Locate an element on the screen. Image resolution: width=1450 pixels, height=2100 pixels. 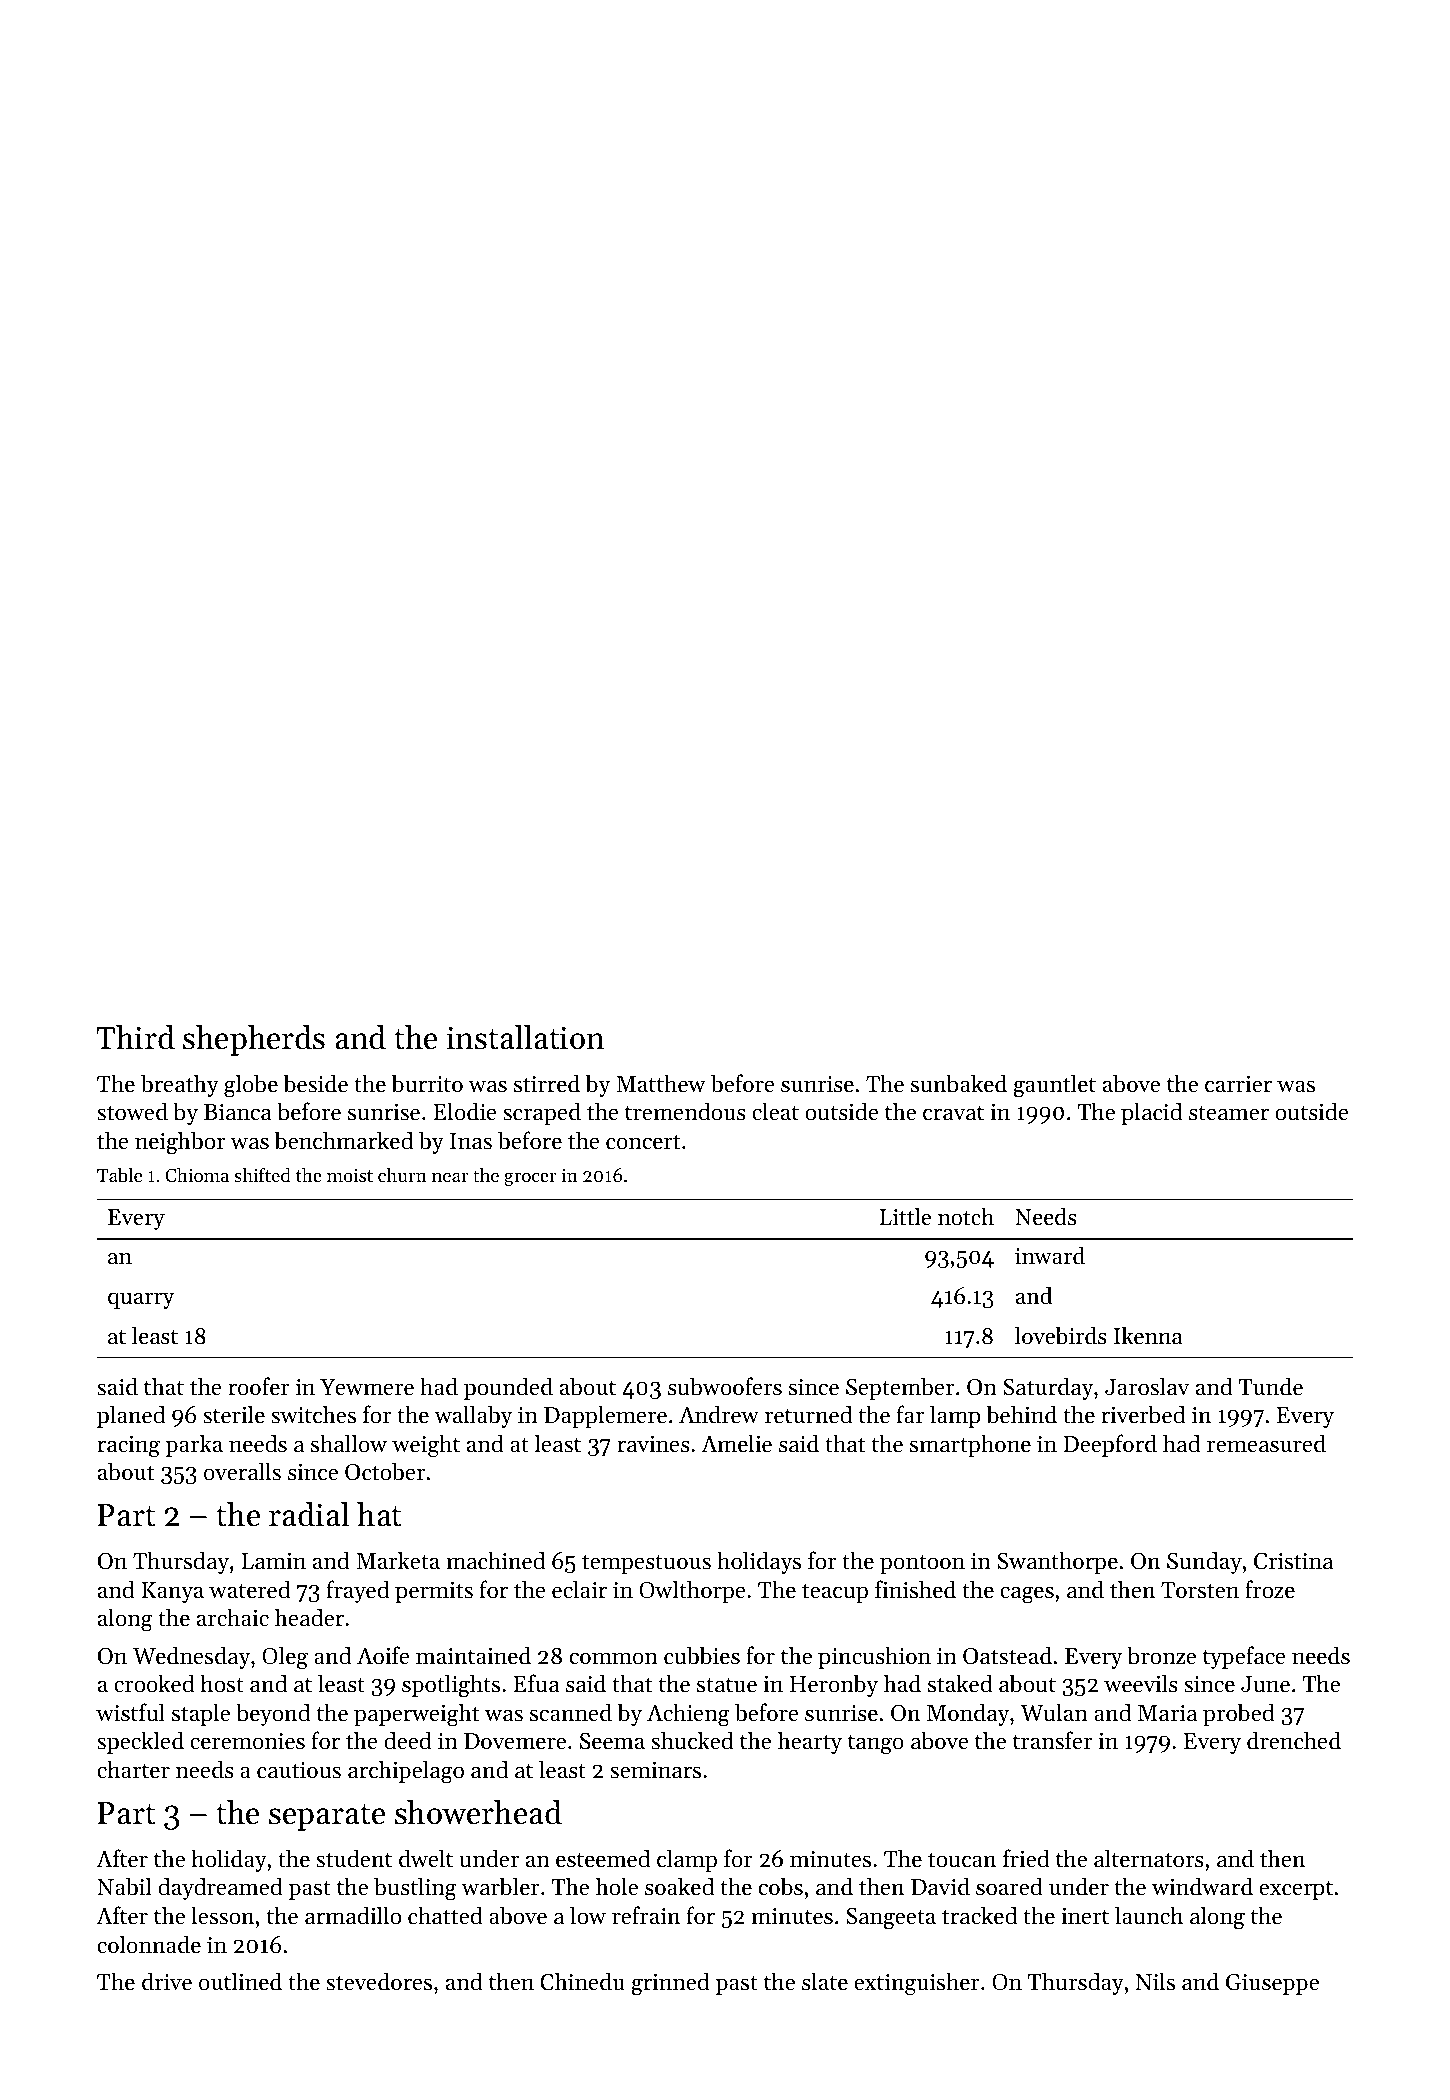
steamer is located at coordinates (1229, 1113).
